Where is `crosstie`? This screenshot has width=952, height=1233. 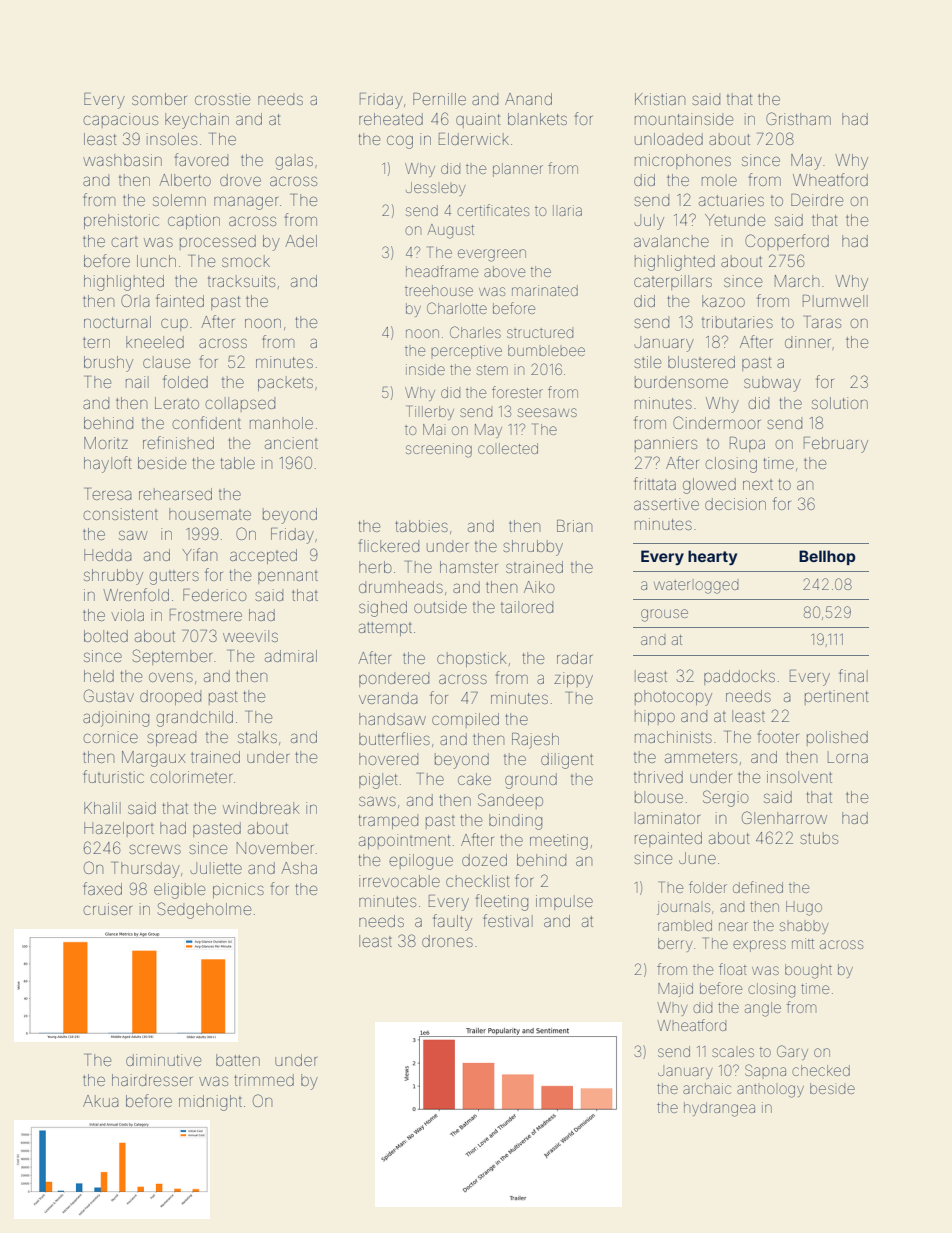 crosstie is located at coordinates (222, 99).
